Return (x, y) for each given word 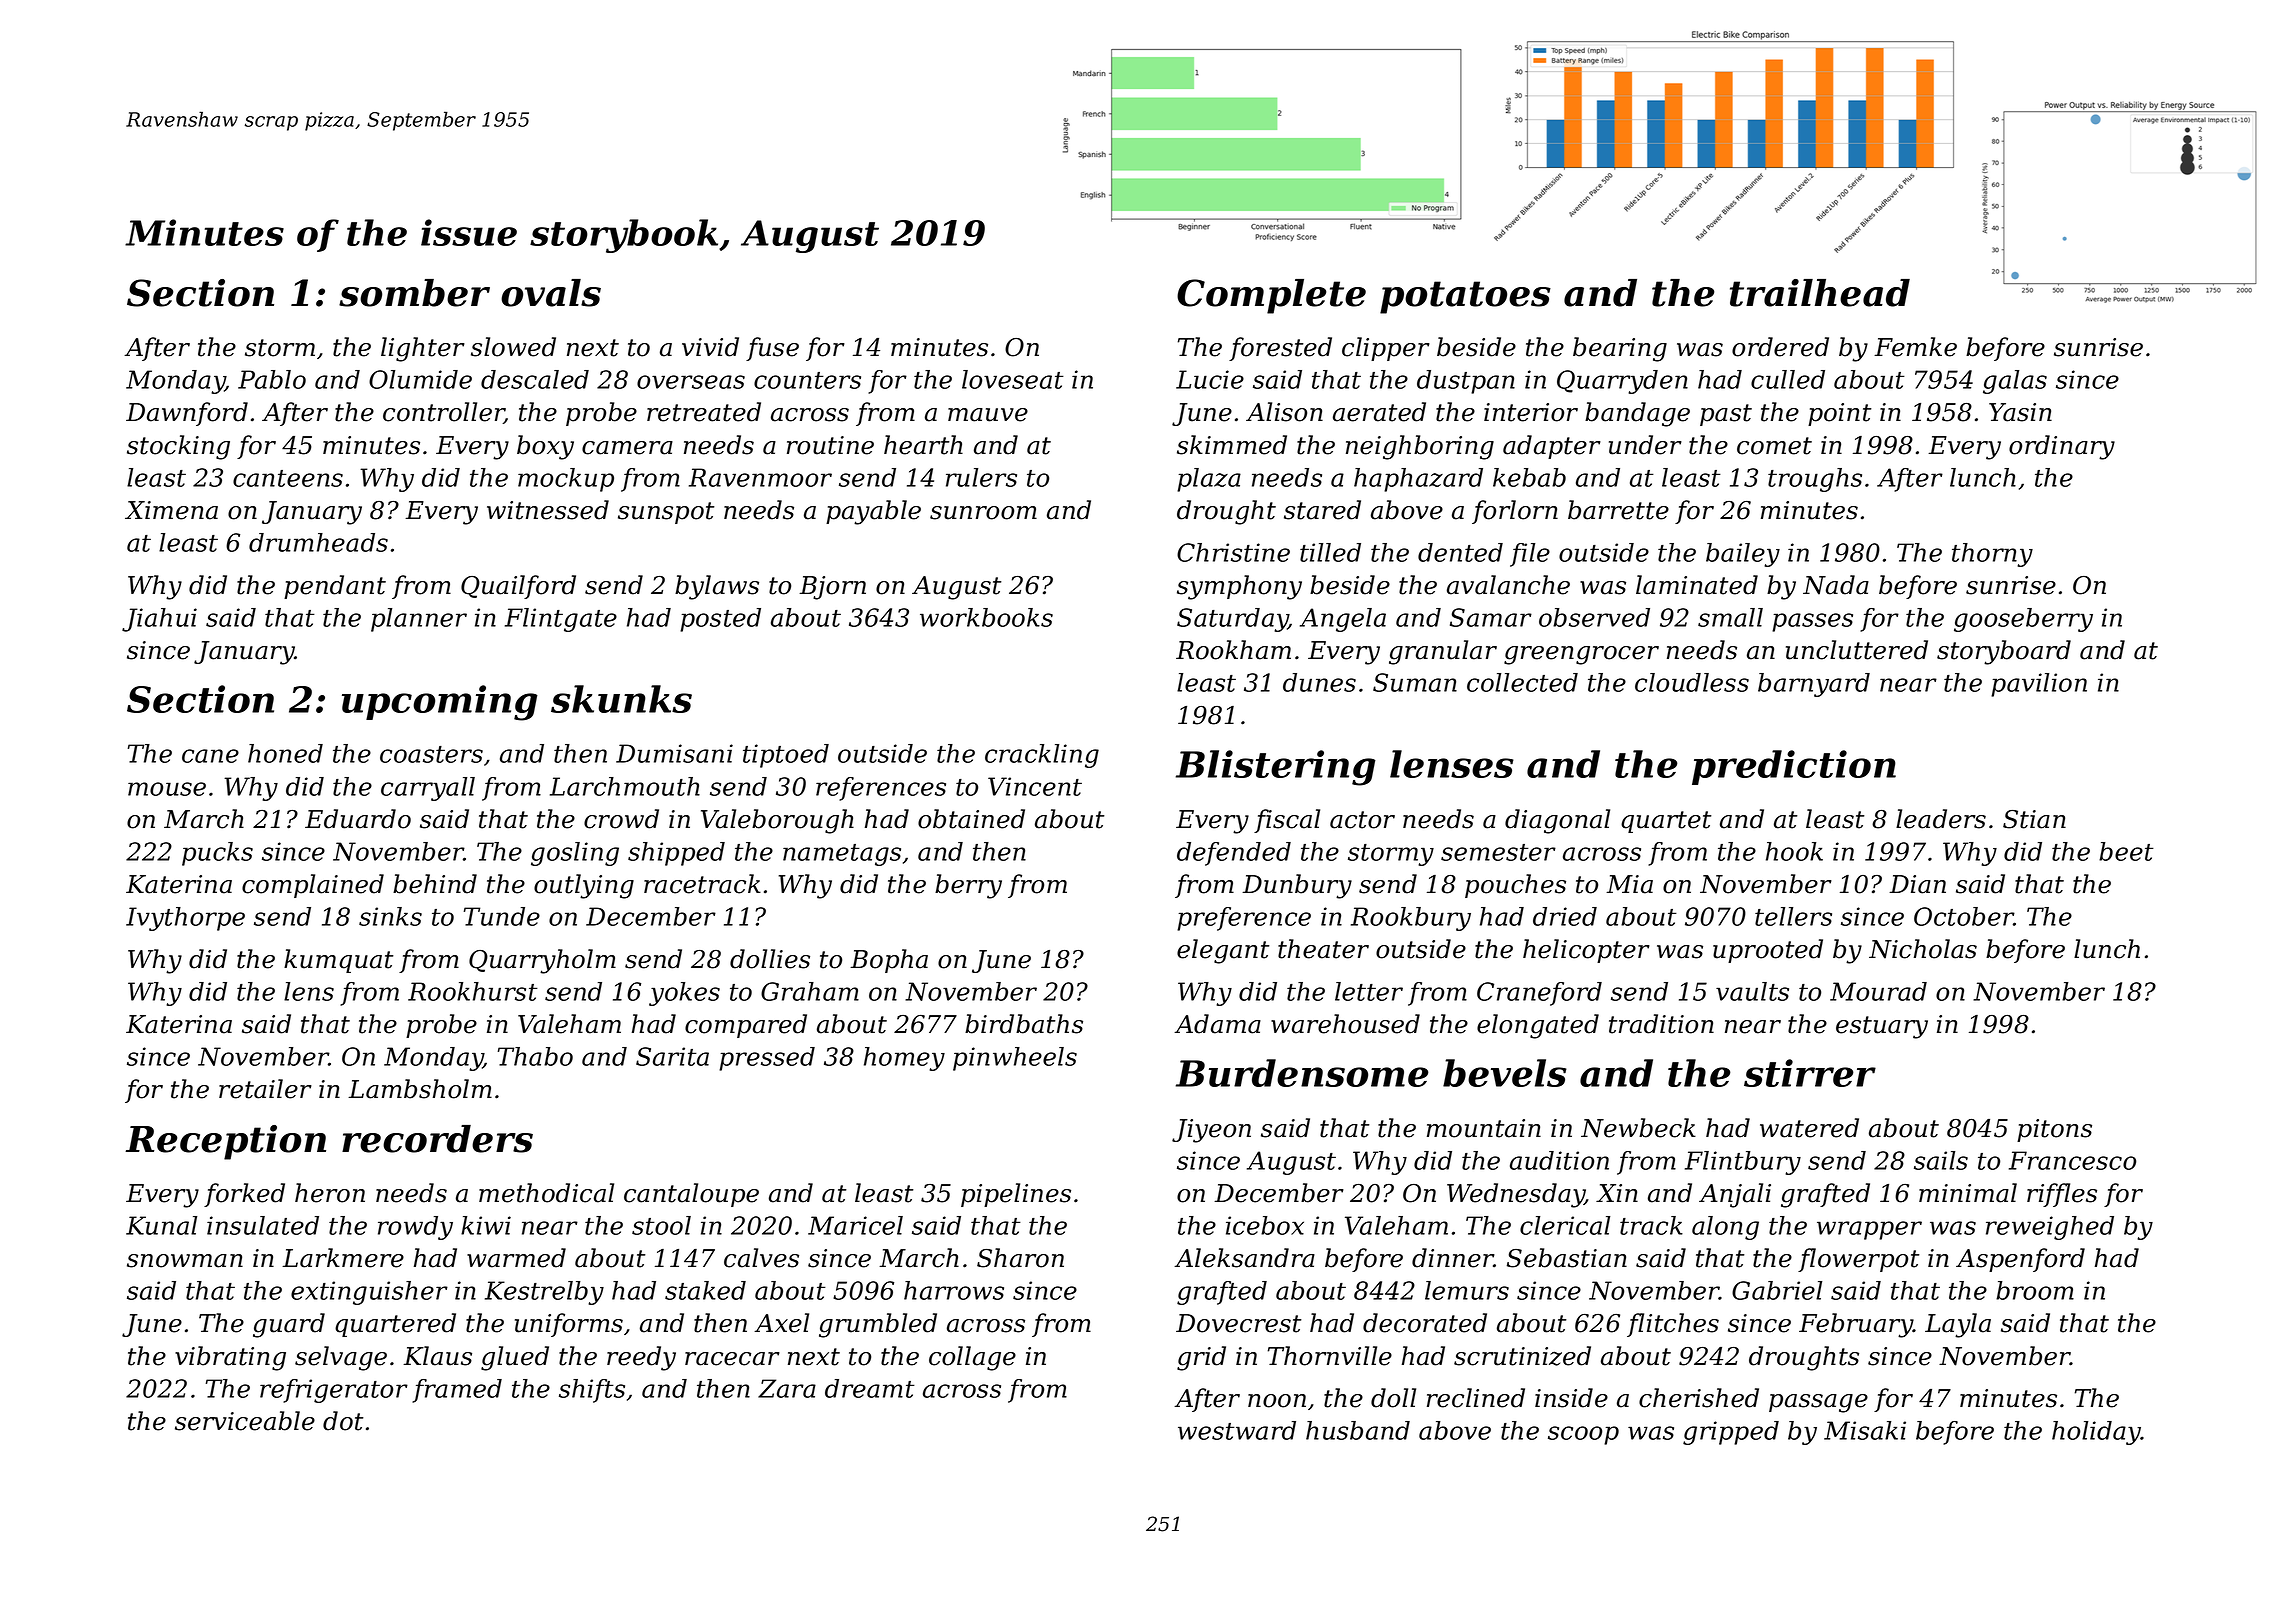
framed (457, 1391)
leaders (1941, 819)
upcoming (440, 703)
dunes (1319, 682)
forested (1280, 349)
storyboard (2004, 652)
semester (1498, 852)
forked (244, 1195)
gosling (575, 854)
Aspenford (2020, 1260)
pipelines (1016, 1195)
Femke (1915, 347)
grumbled (878, 1325)
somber (414, 293)
